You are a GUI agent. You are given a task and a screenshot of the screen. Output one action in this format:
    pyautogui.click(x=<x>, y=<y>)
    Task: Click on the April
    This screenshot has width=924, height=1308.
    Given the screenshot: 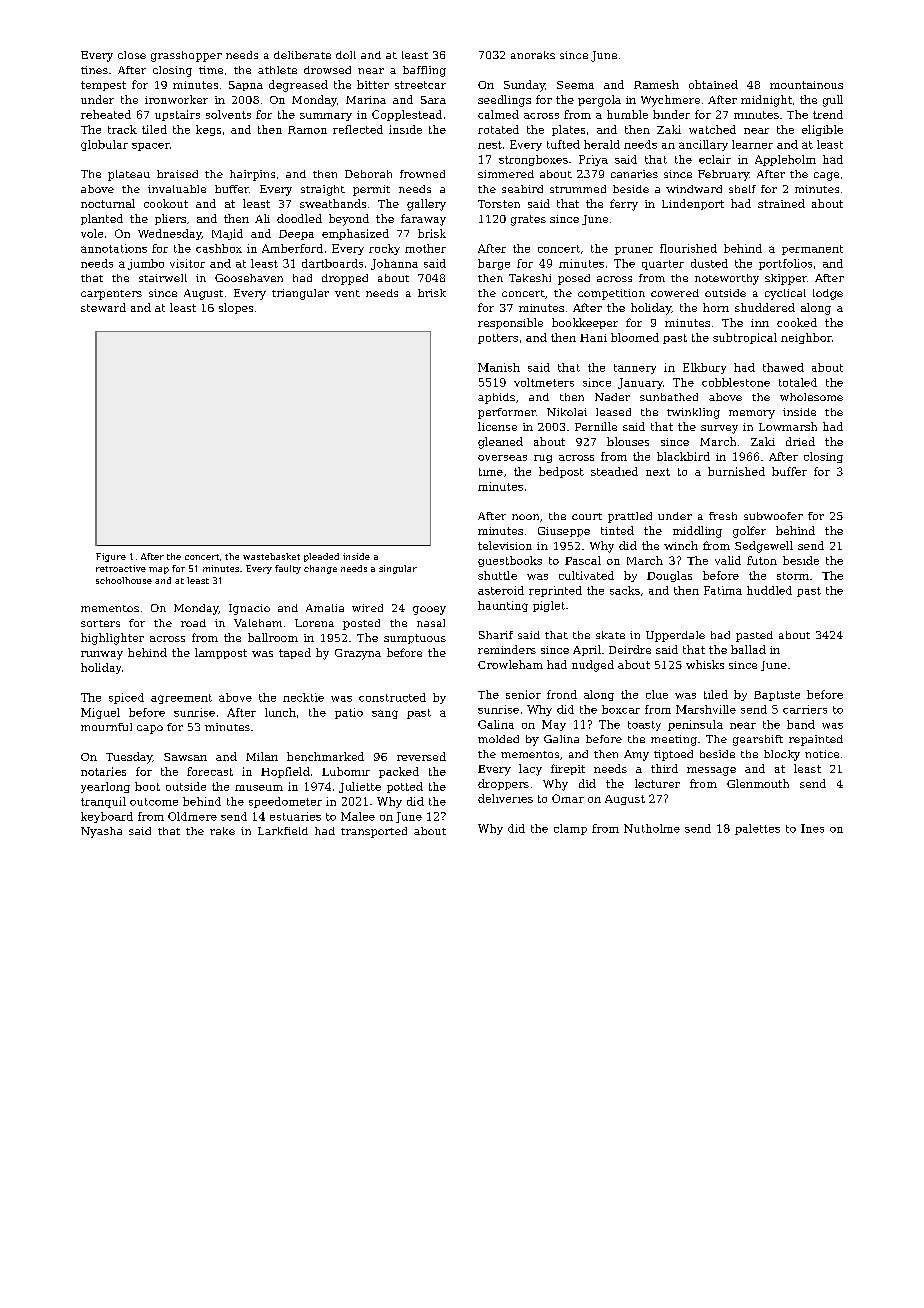 What is the action you would take?
    pyautogui.click(x=587, y=650)
